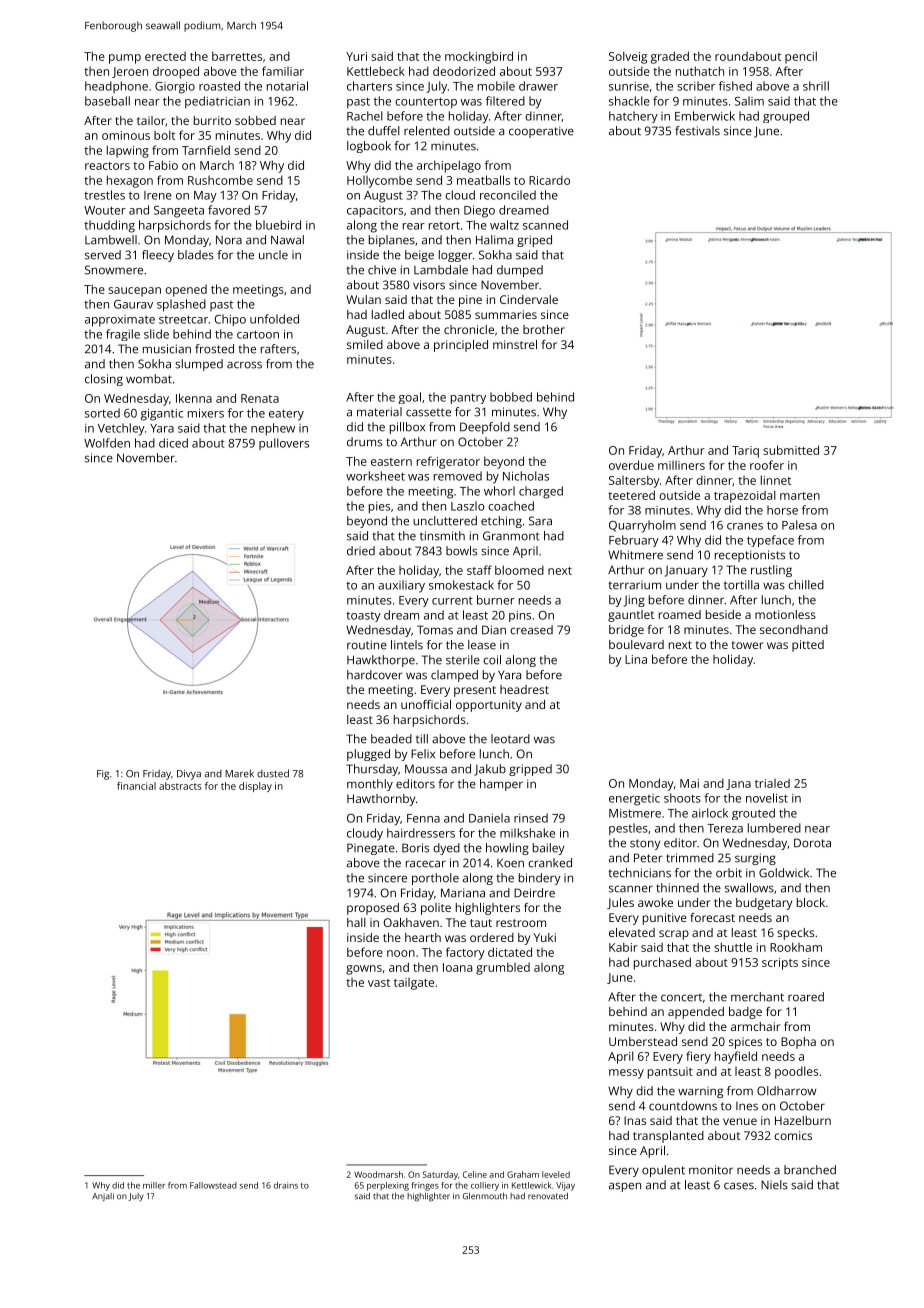 This screenshot has height=1308, width=924. What do you see at coordinates (130, 181) in the screenshot?
I see `hexagon` at bounding box center [130, 181].
